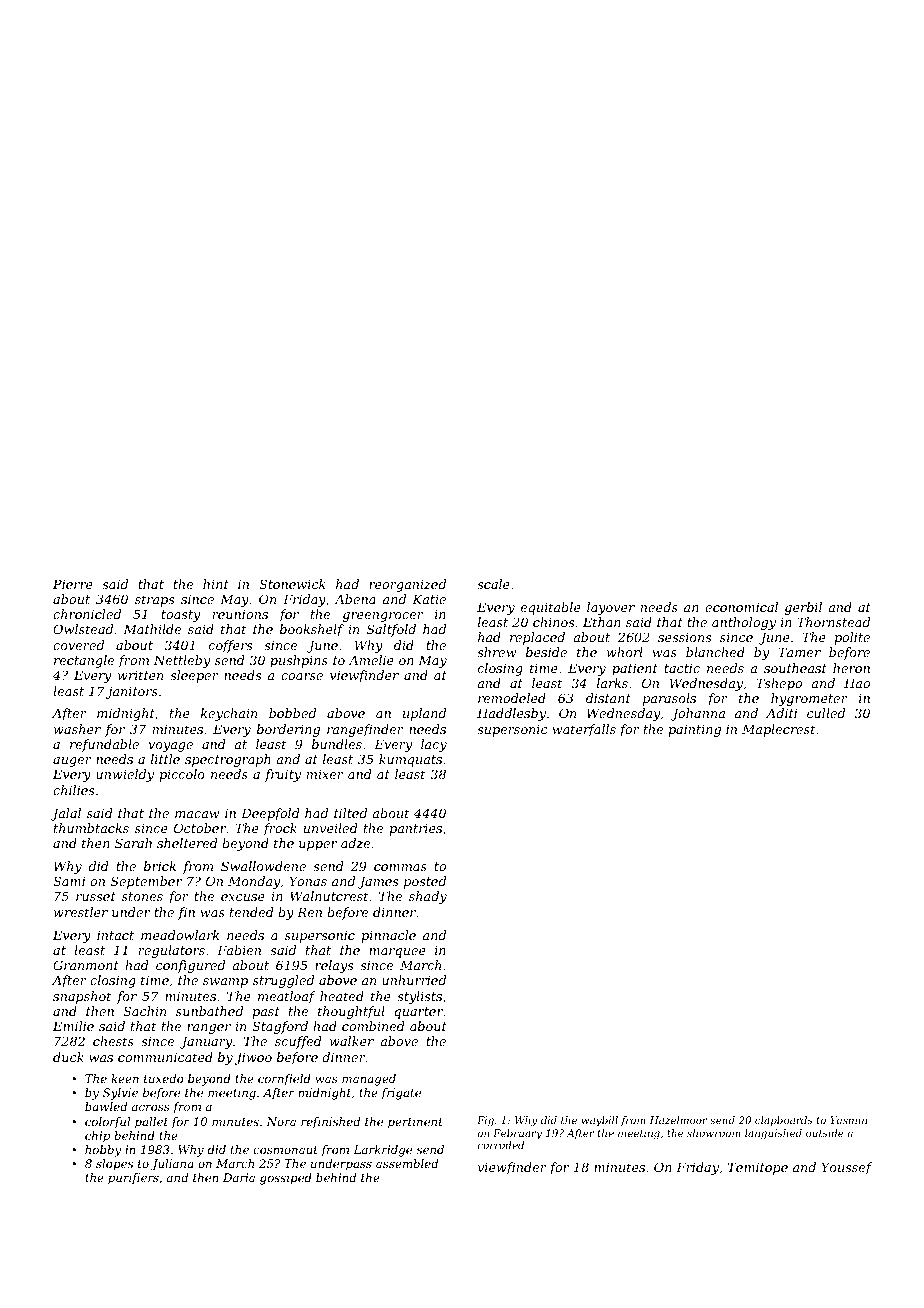 The height and width of the document is (1308, 924). Describe the element at coordinates (73, 584) in the document. I see `Pierre` at that location.
